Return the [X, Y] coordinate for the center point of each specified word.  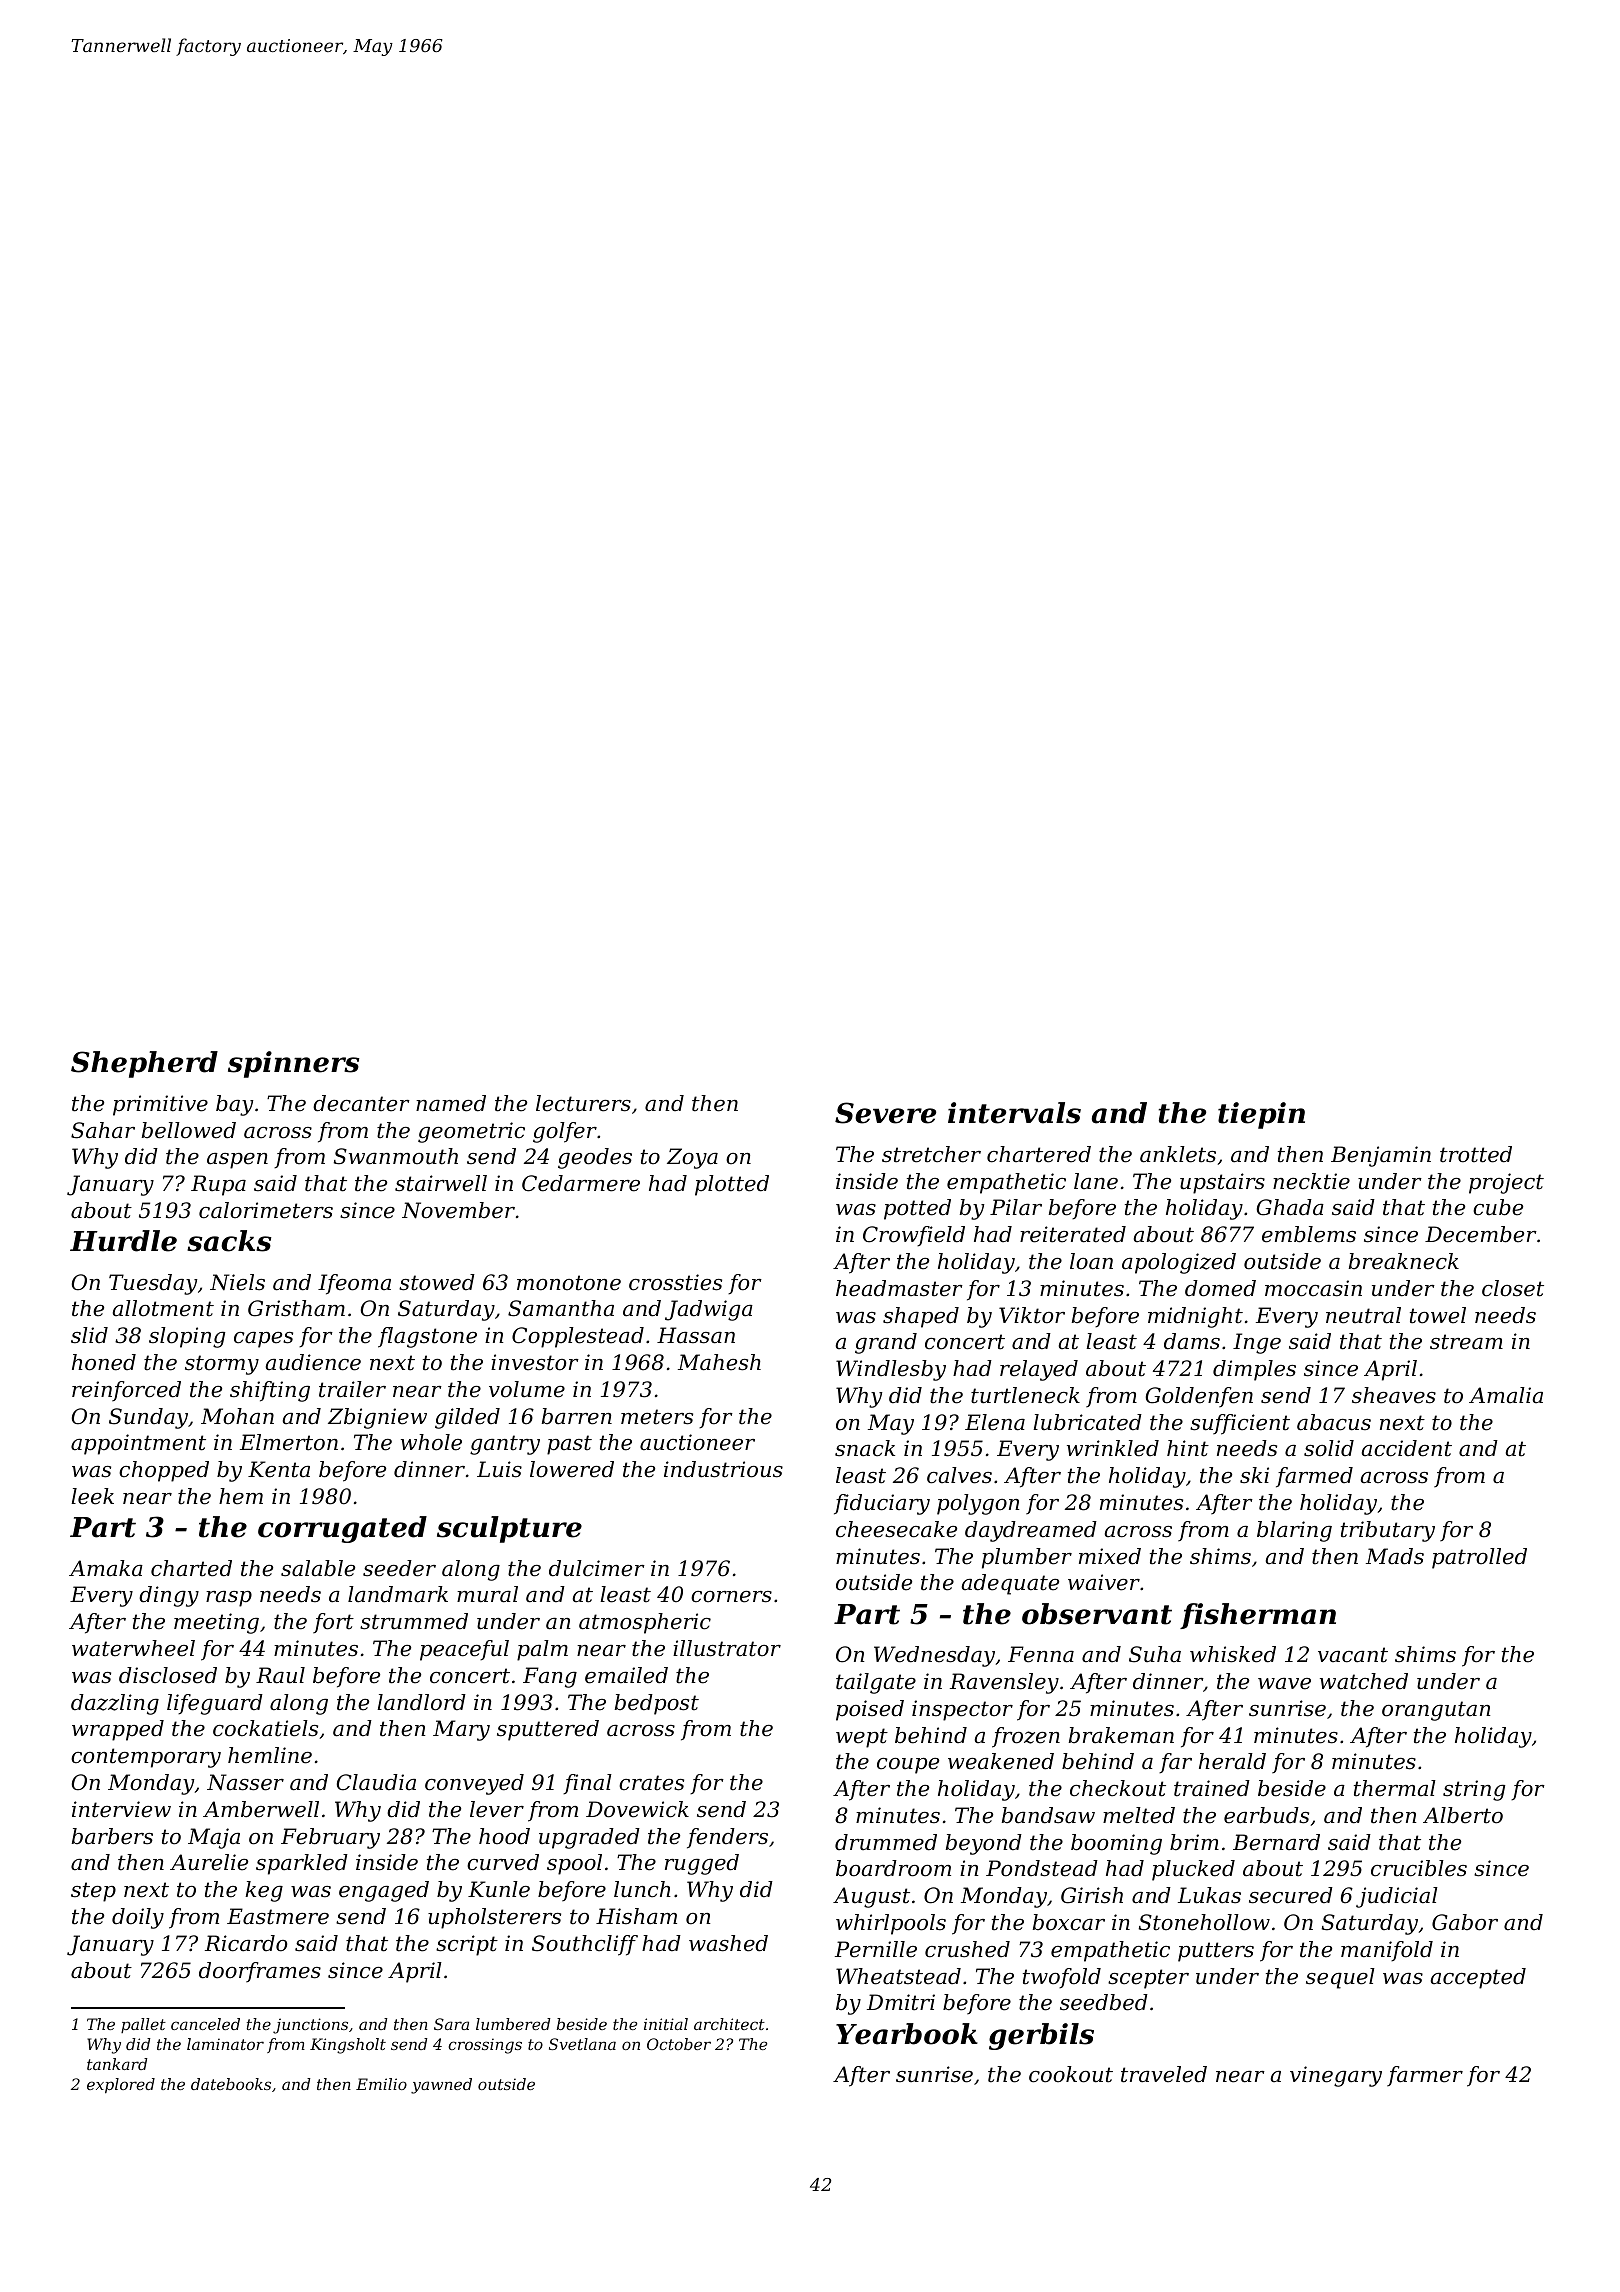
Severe [885, 1113]
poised [870, 1710]
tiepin [1261, 1115]
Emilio [381, 2084]
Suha [1155, 1654]
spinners [293, 1064]
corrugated [342, 1529]
